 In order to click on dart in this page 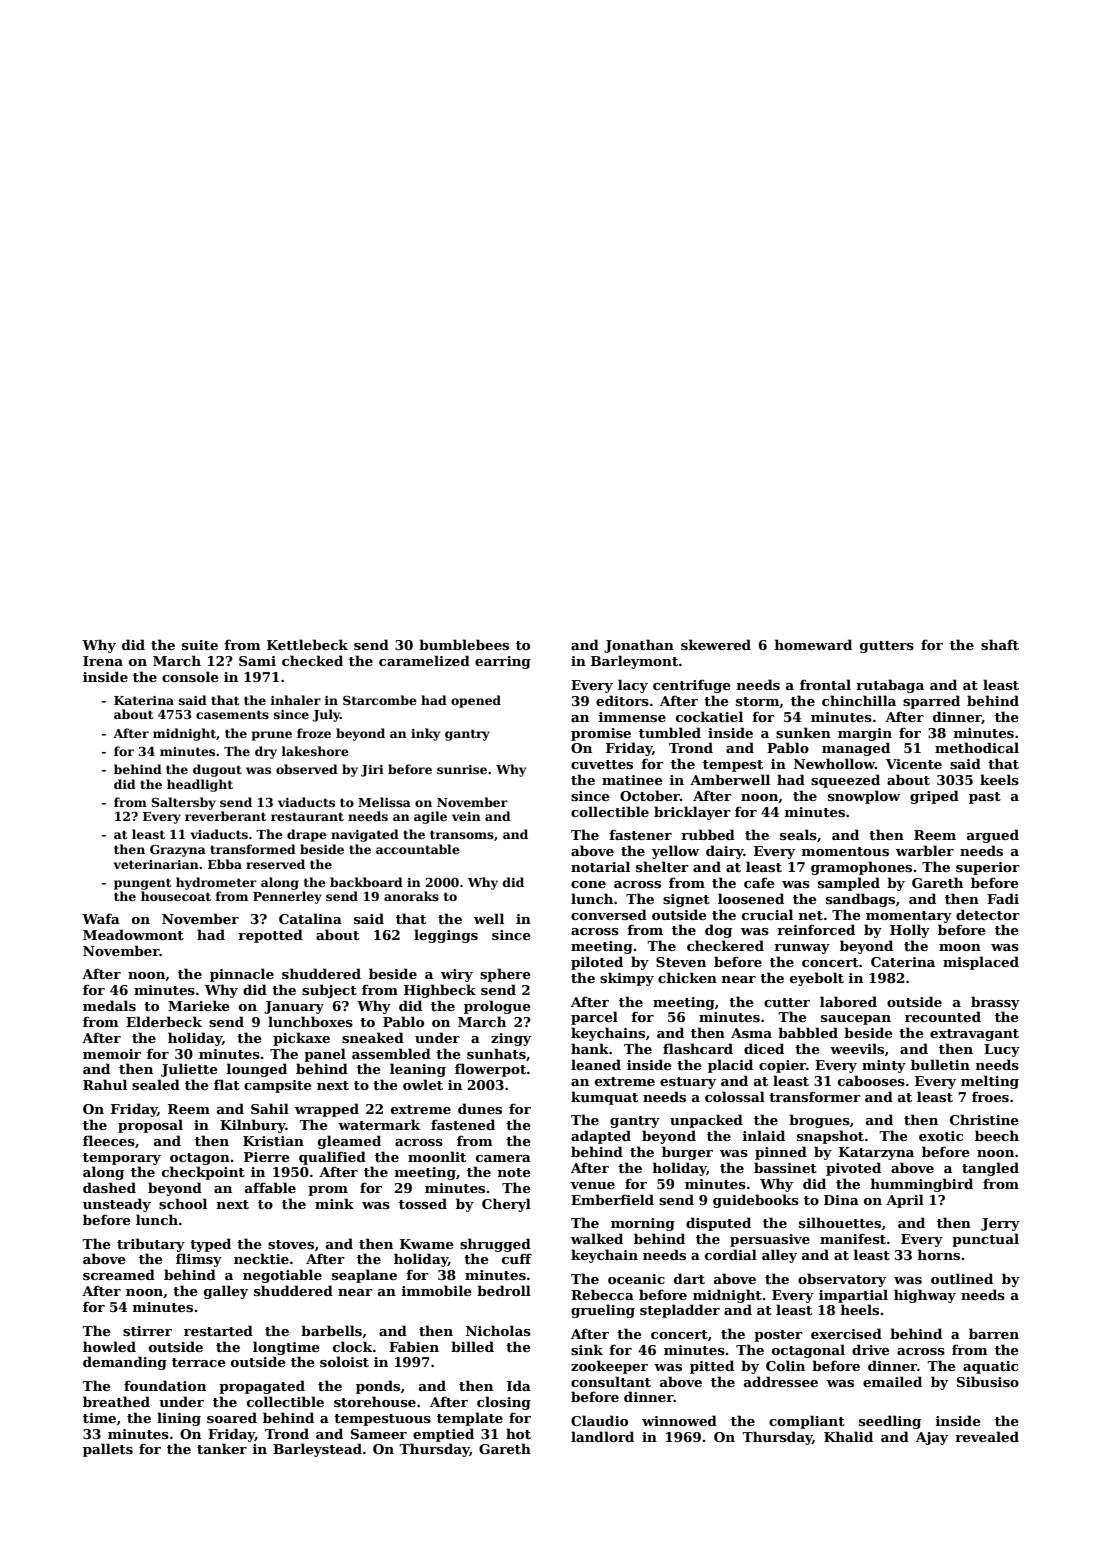, I will do `click(689, 1278)`.
